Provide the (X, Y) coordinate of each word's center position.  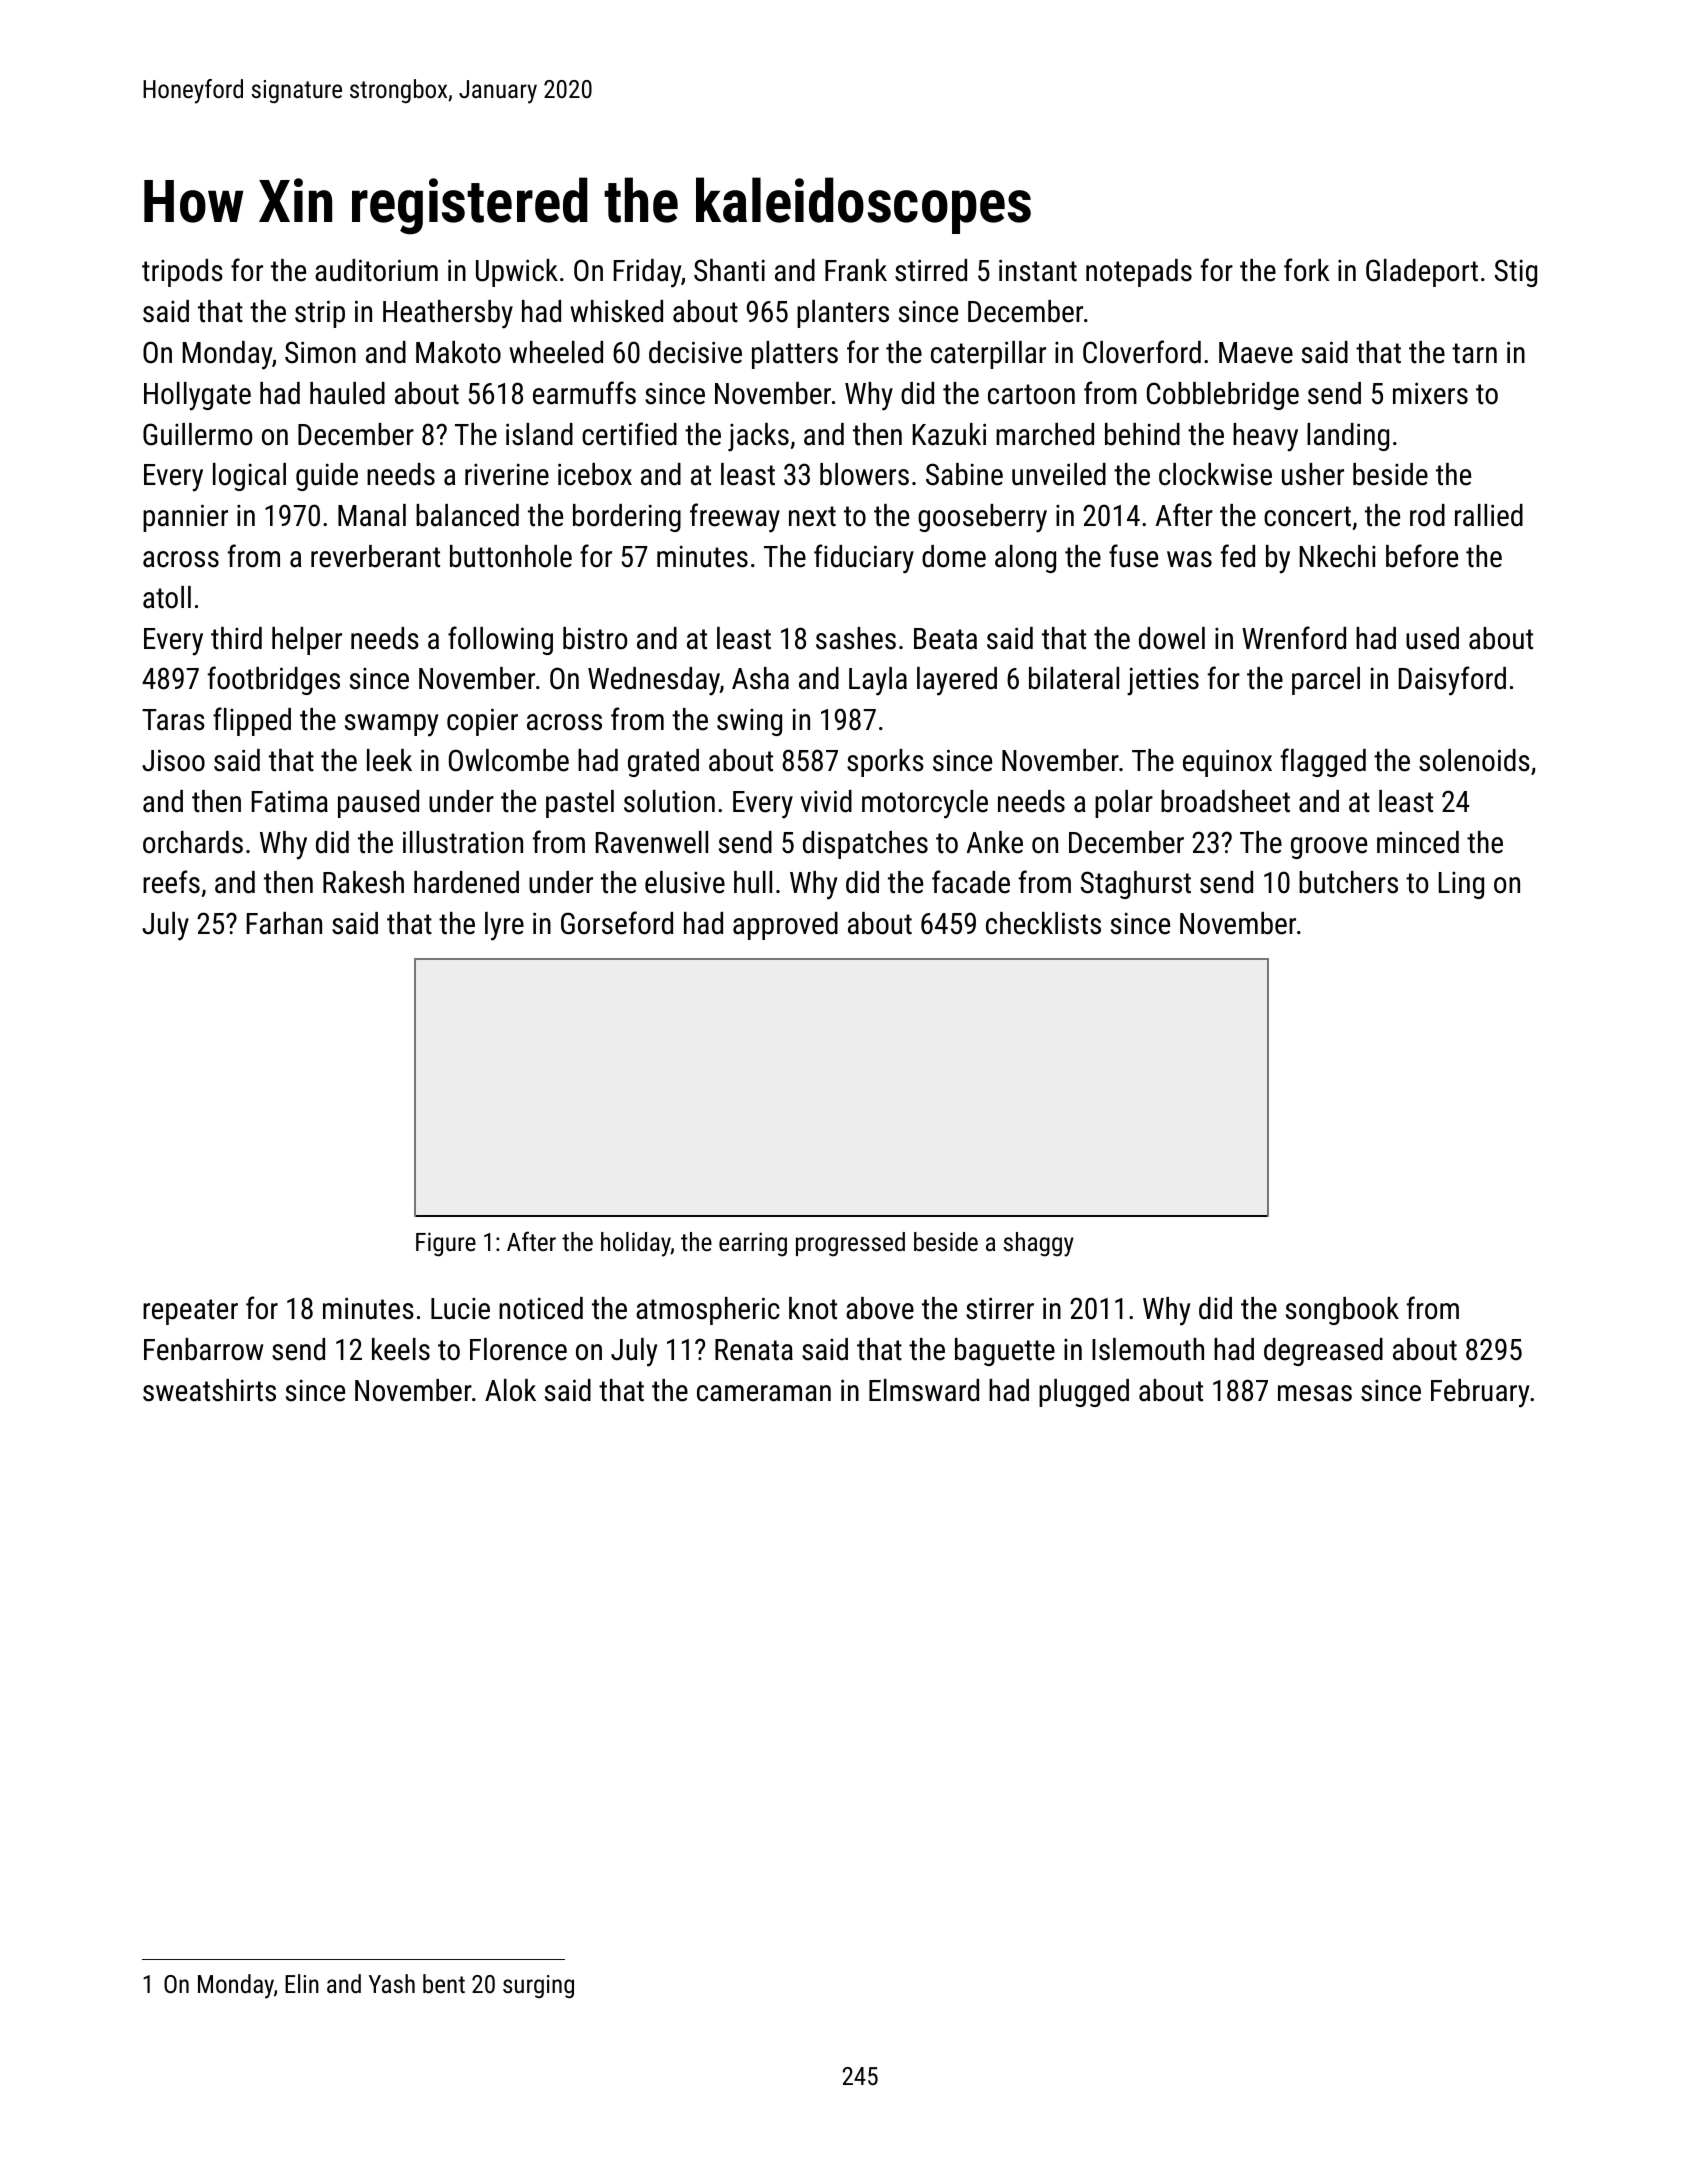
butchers (1348, 882)
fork (1307, 270)
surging (538, 1986)
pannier (185, 518)
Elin (302, 1983)
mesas (1315, 1393)
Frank (856, 270)
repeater (190, 1312)
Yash (392, 1983)
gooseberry (982, 518)
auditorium (376, 270)
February (1480, 1393)
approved (785, 926)
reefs (171, 882)
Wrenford (1294, 638)
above (880, 1308)
